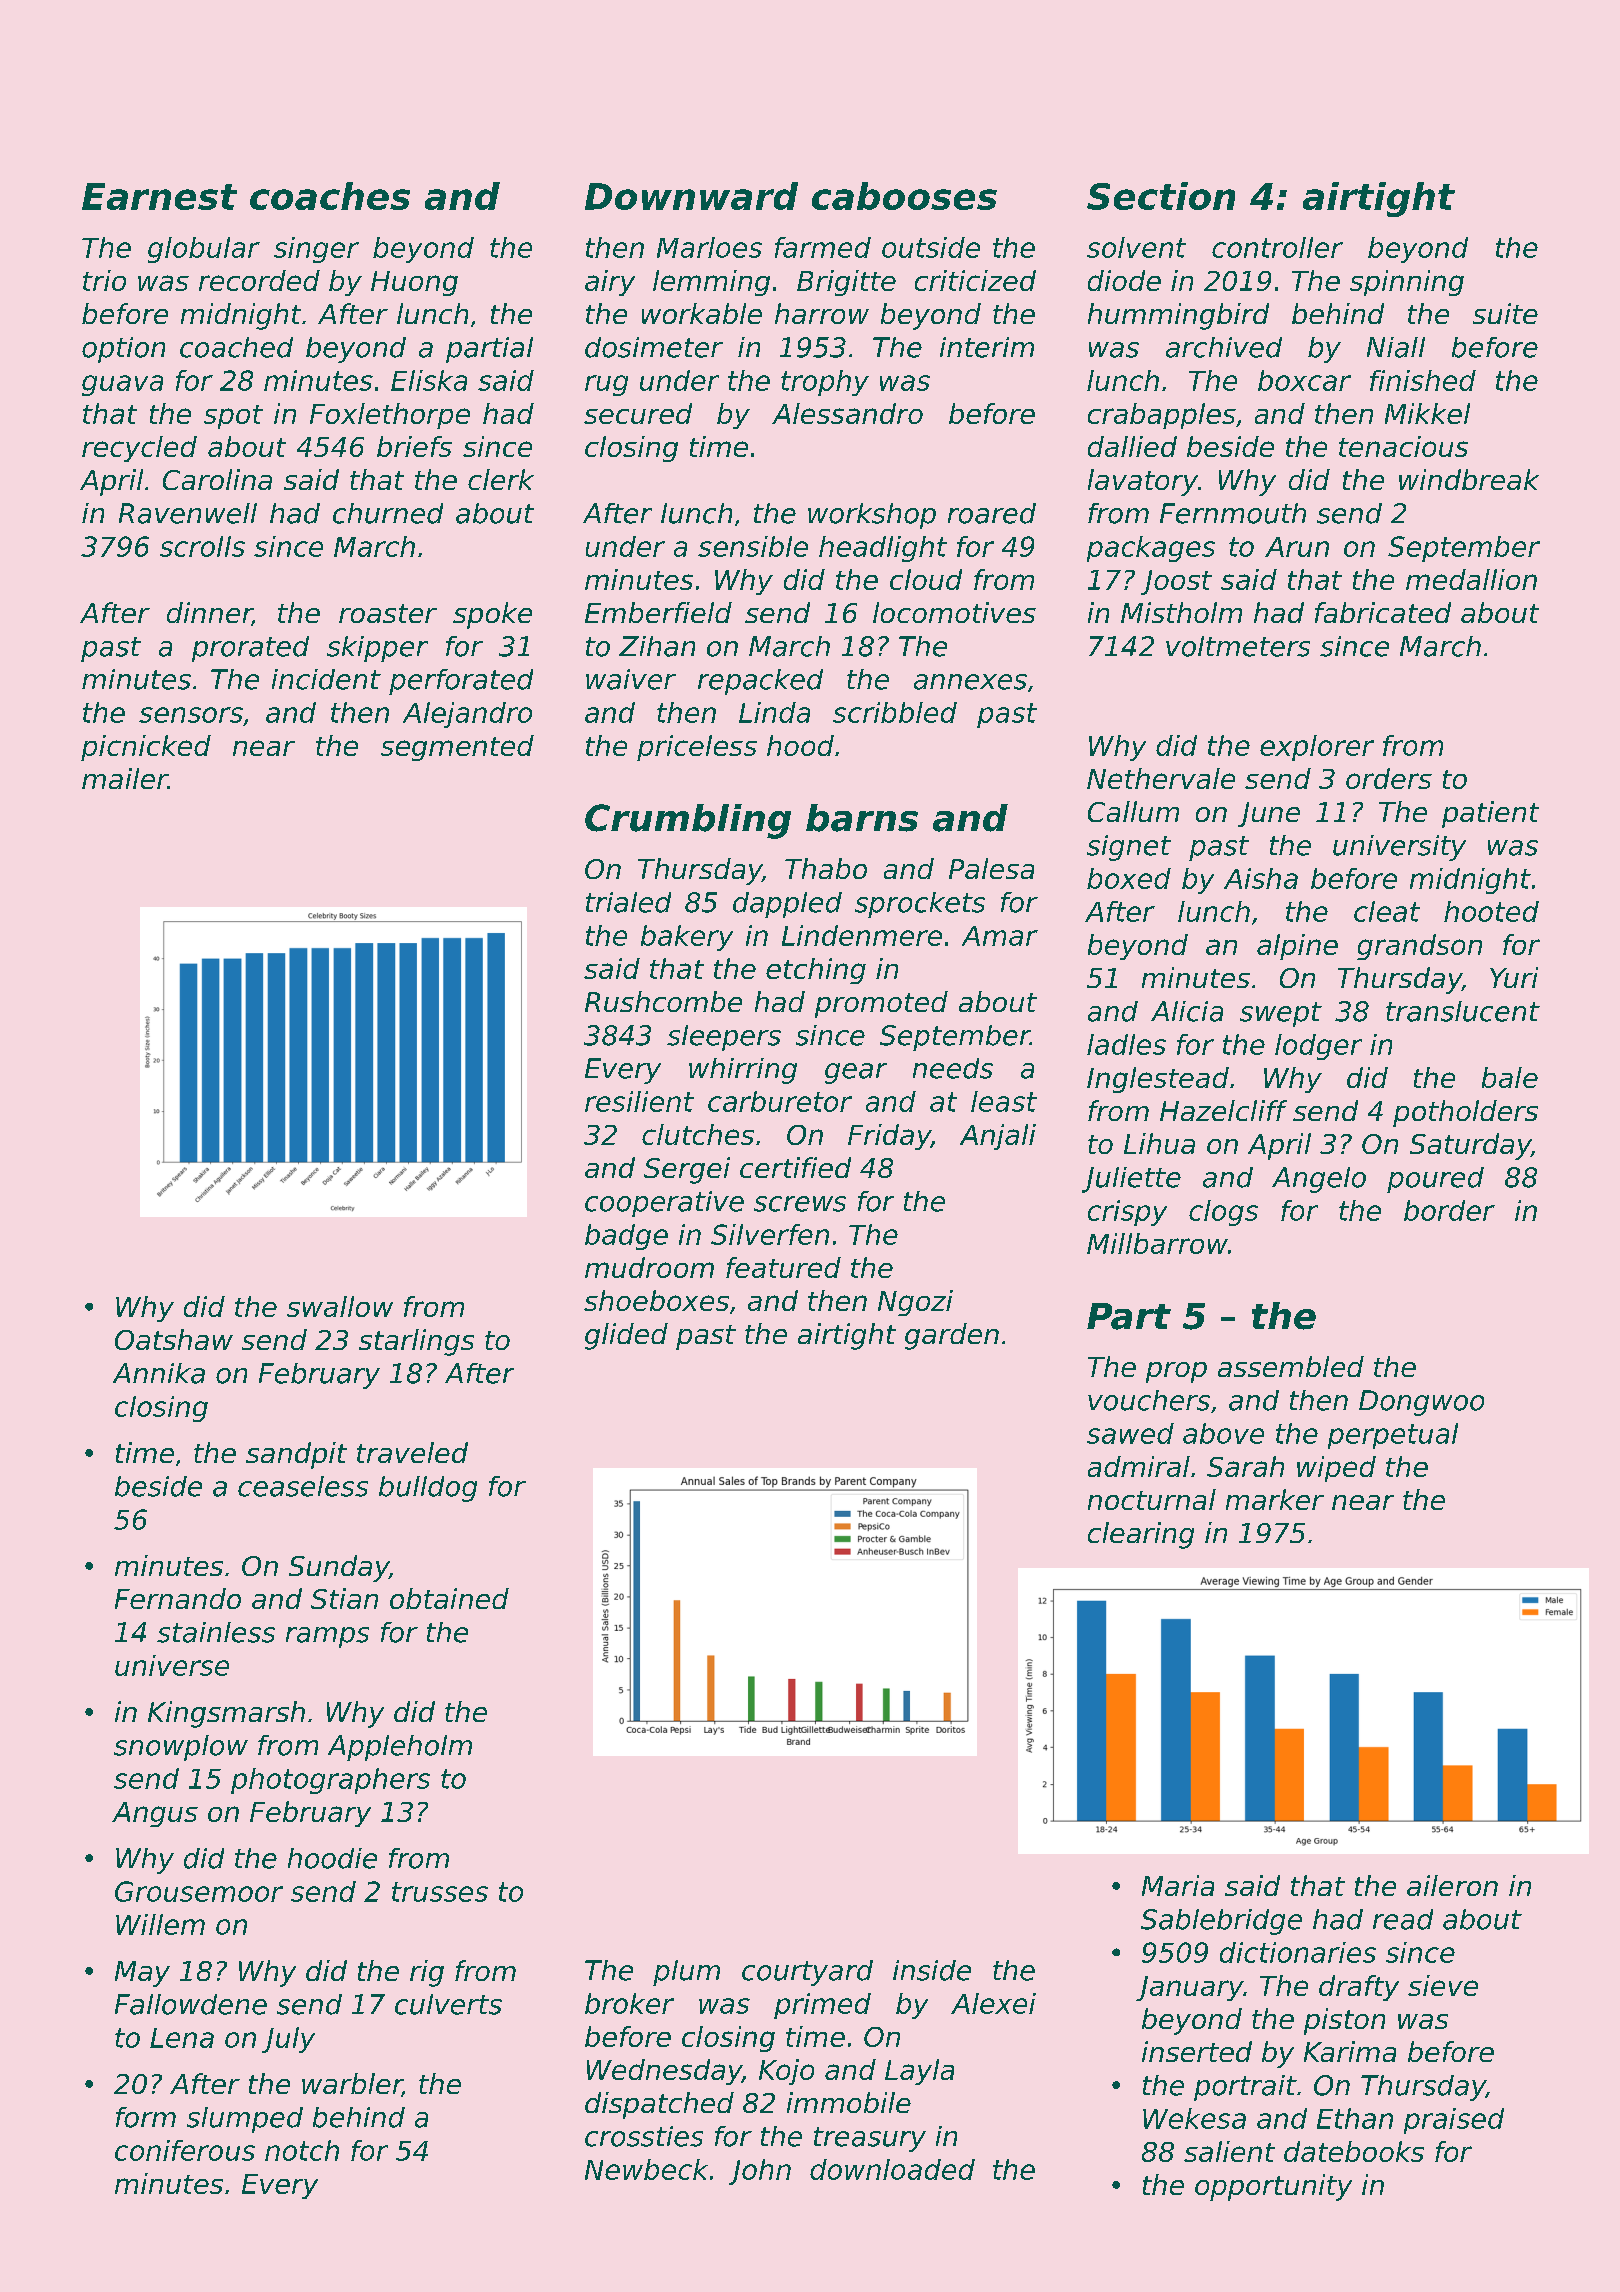 Image resolution: width=1620 pixels, height=2292 pixels. I want to click on above, so click(1223, 1433).
